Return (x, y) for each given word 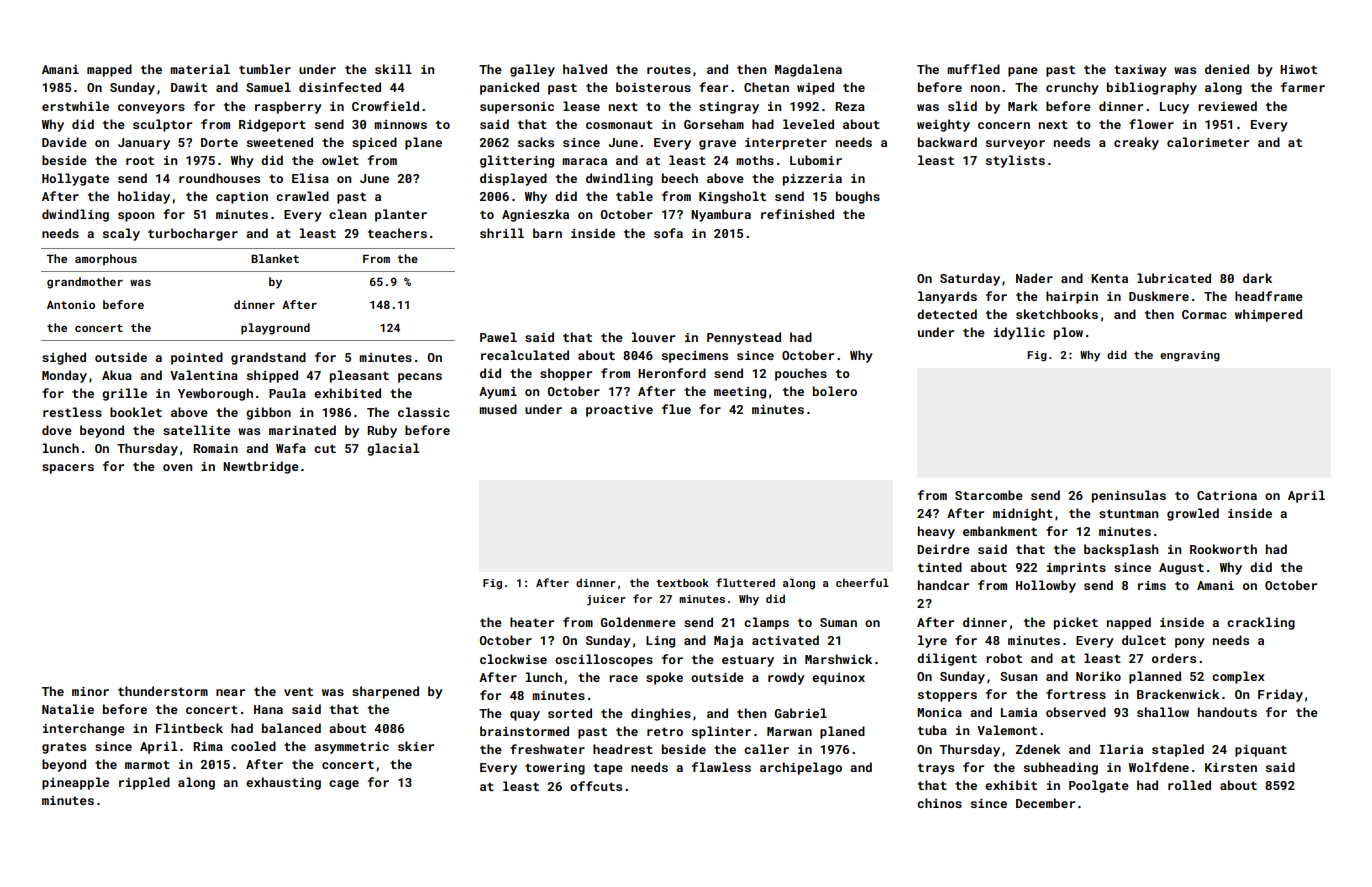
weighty (943, 125)
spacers (68, 469)
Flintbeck (189, 728)
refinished (797, 214)
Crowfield (385, 106)
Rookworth (1223, 549)
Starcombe (989, 495)
